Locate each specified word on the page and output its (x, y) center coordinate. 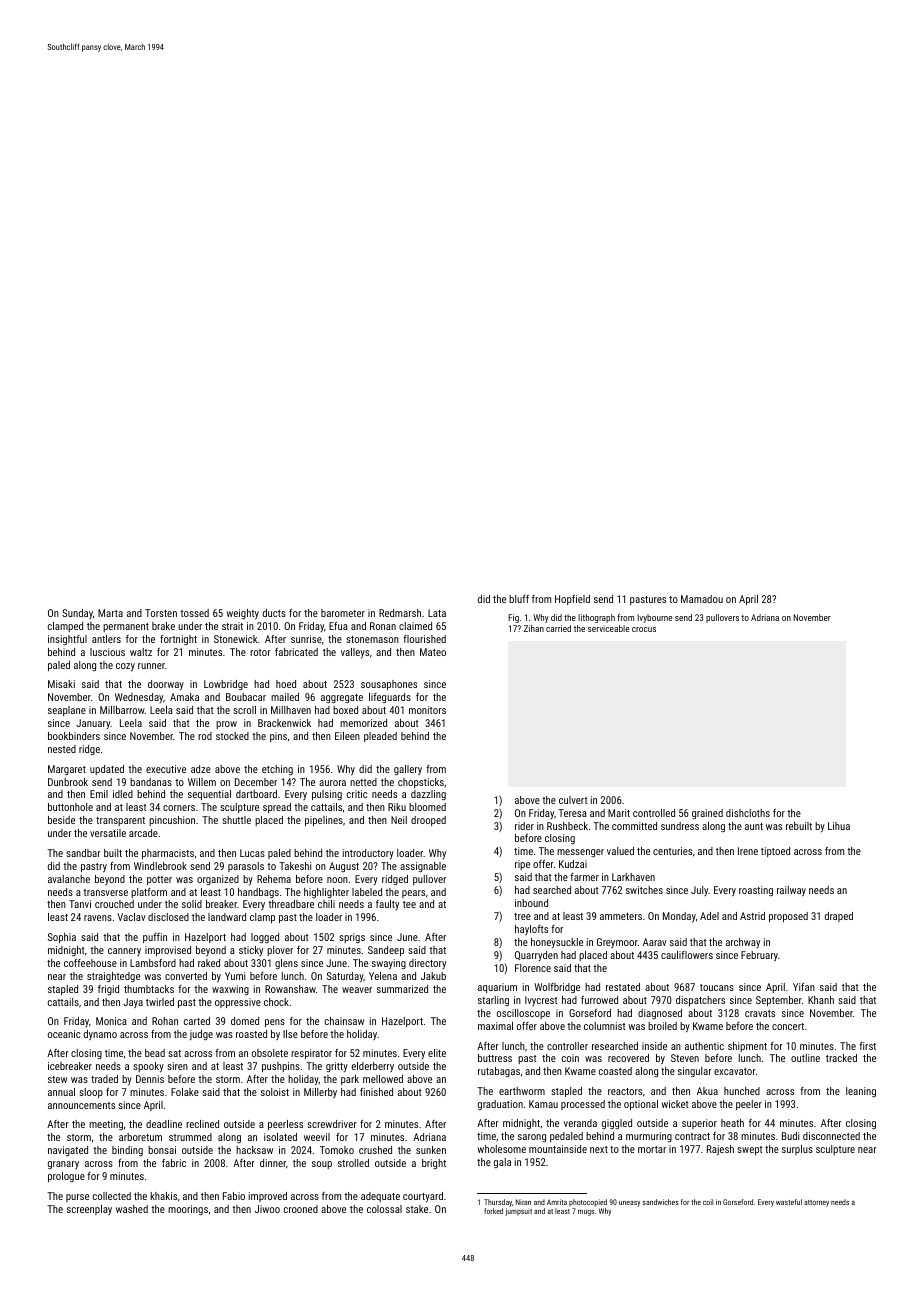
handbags (258, 893)
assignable (423, 867)
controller (567, 1046)
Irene (748, 851)
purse (77, 1198)
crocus (644, 629)
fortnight (178, 640)
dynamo (100, 1035)
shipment (747, 1047)
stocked (232, 736)
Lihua (839, 826)
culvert (573, 800)
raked (209, 963)
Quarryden (536, 956)
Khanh (821, 1000)
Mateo (433, 652)
